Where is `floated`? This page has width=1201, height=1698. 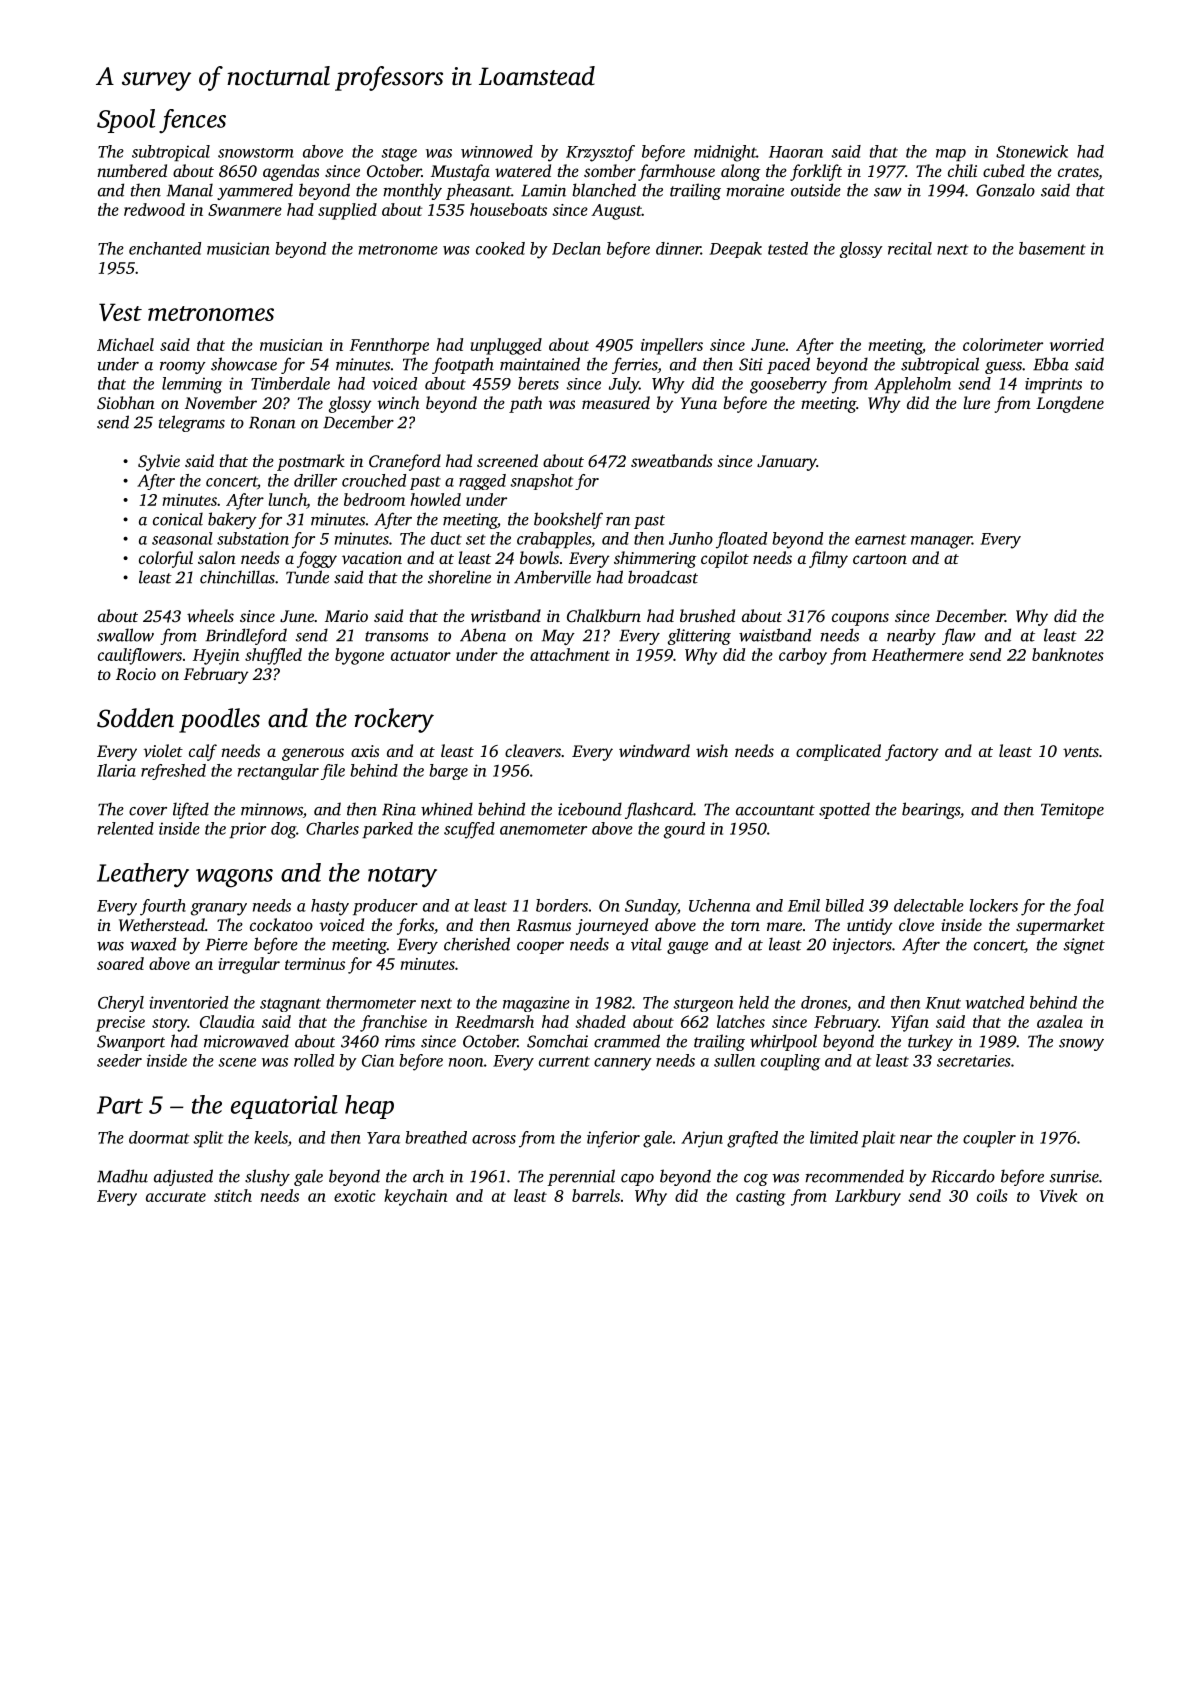 floated is located at coordinates (741, 540).
